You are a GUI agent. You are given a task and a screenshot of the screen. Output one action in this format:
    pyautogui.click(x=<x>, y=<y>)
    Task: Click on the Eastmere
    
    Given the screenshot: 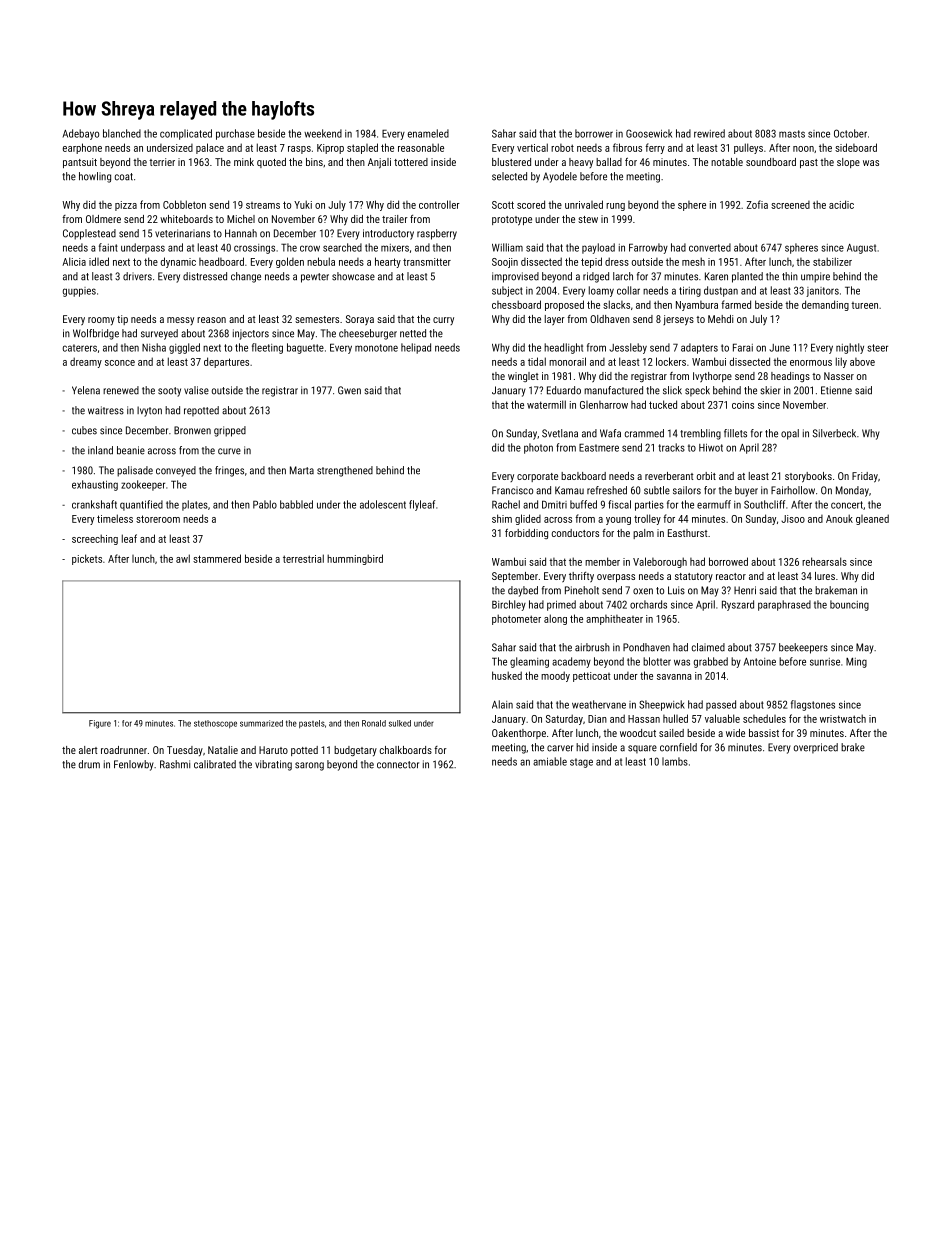 What is the action you would take?
    pyautogui.click(x=599, y=447)
